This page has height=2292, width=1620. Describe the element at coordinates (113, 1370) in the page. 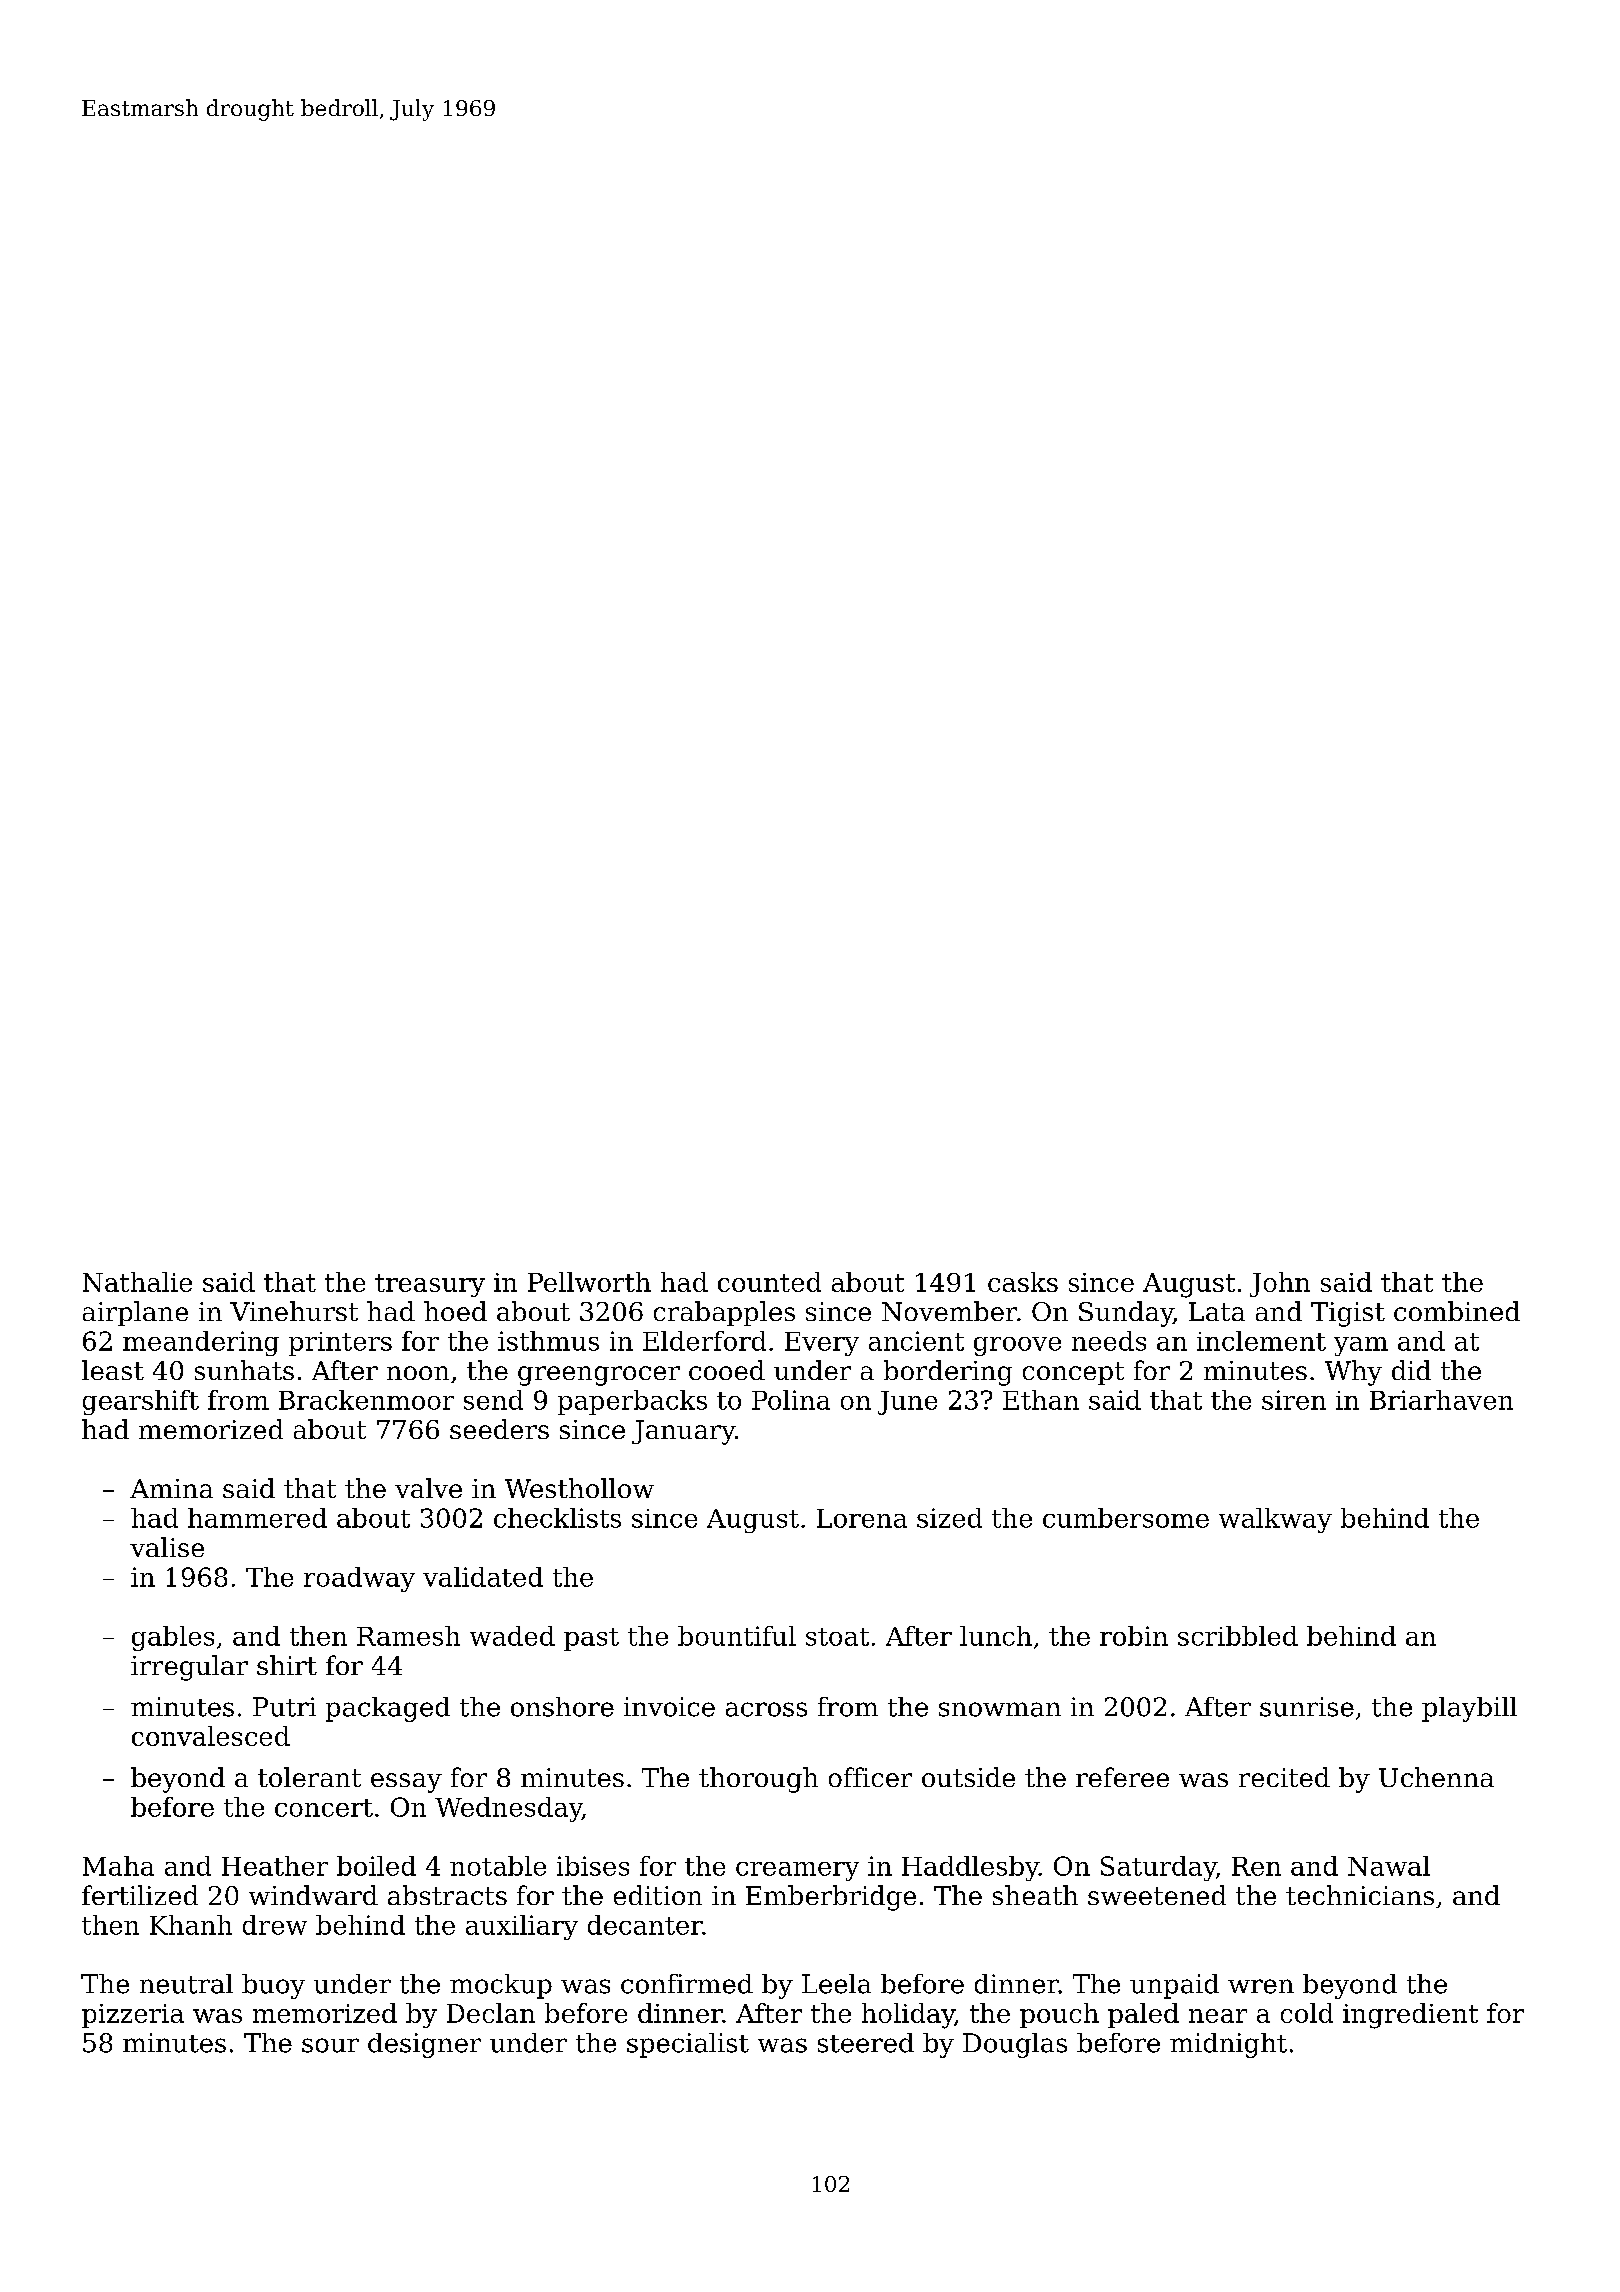

I see `least` at that location.
